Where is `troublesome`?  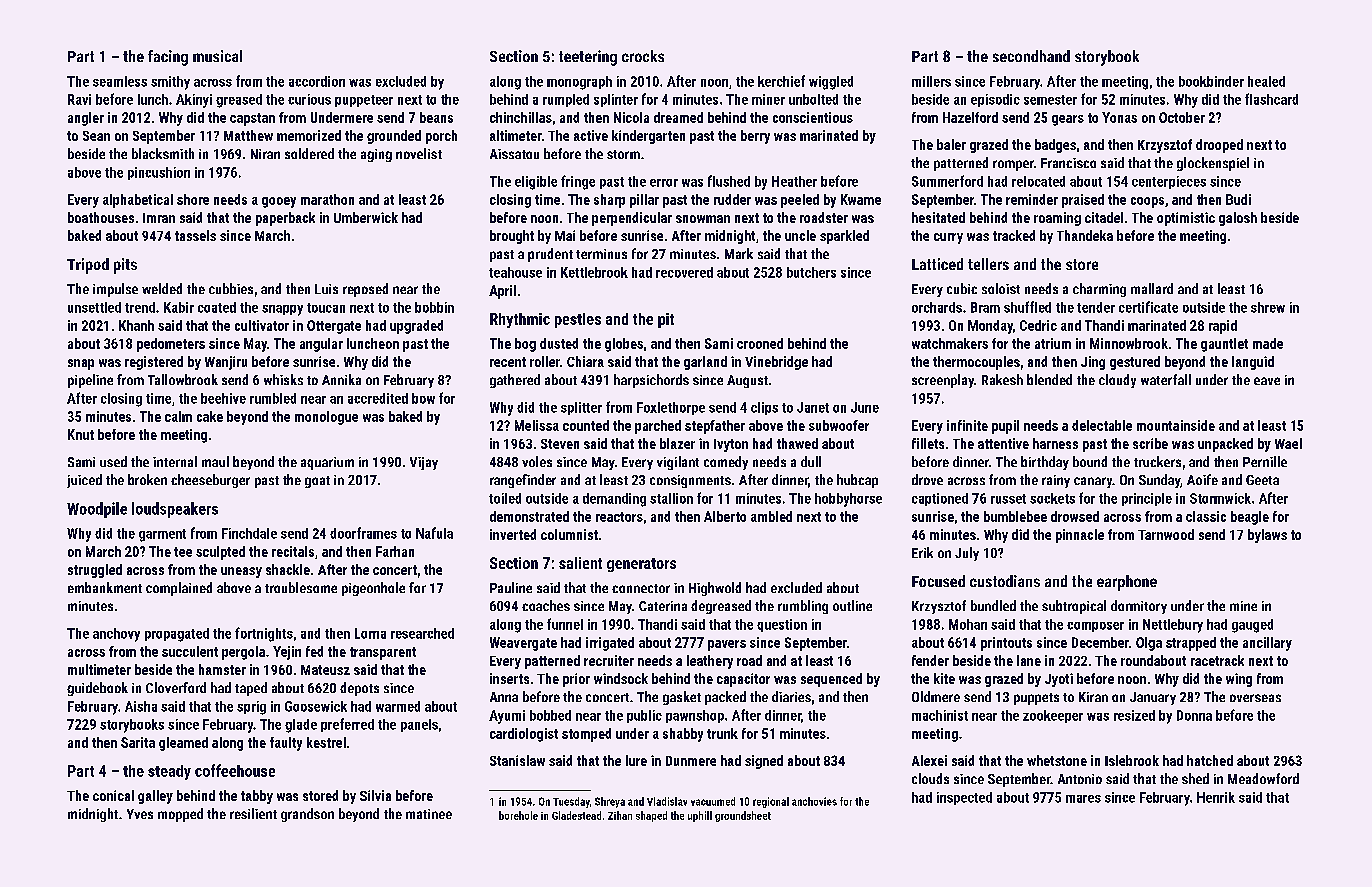 troublesome is located at coordinates (301, 587).
